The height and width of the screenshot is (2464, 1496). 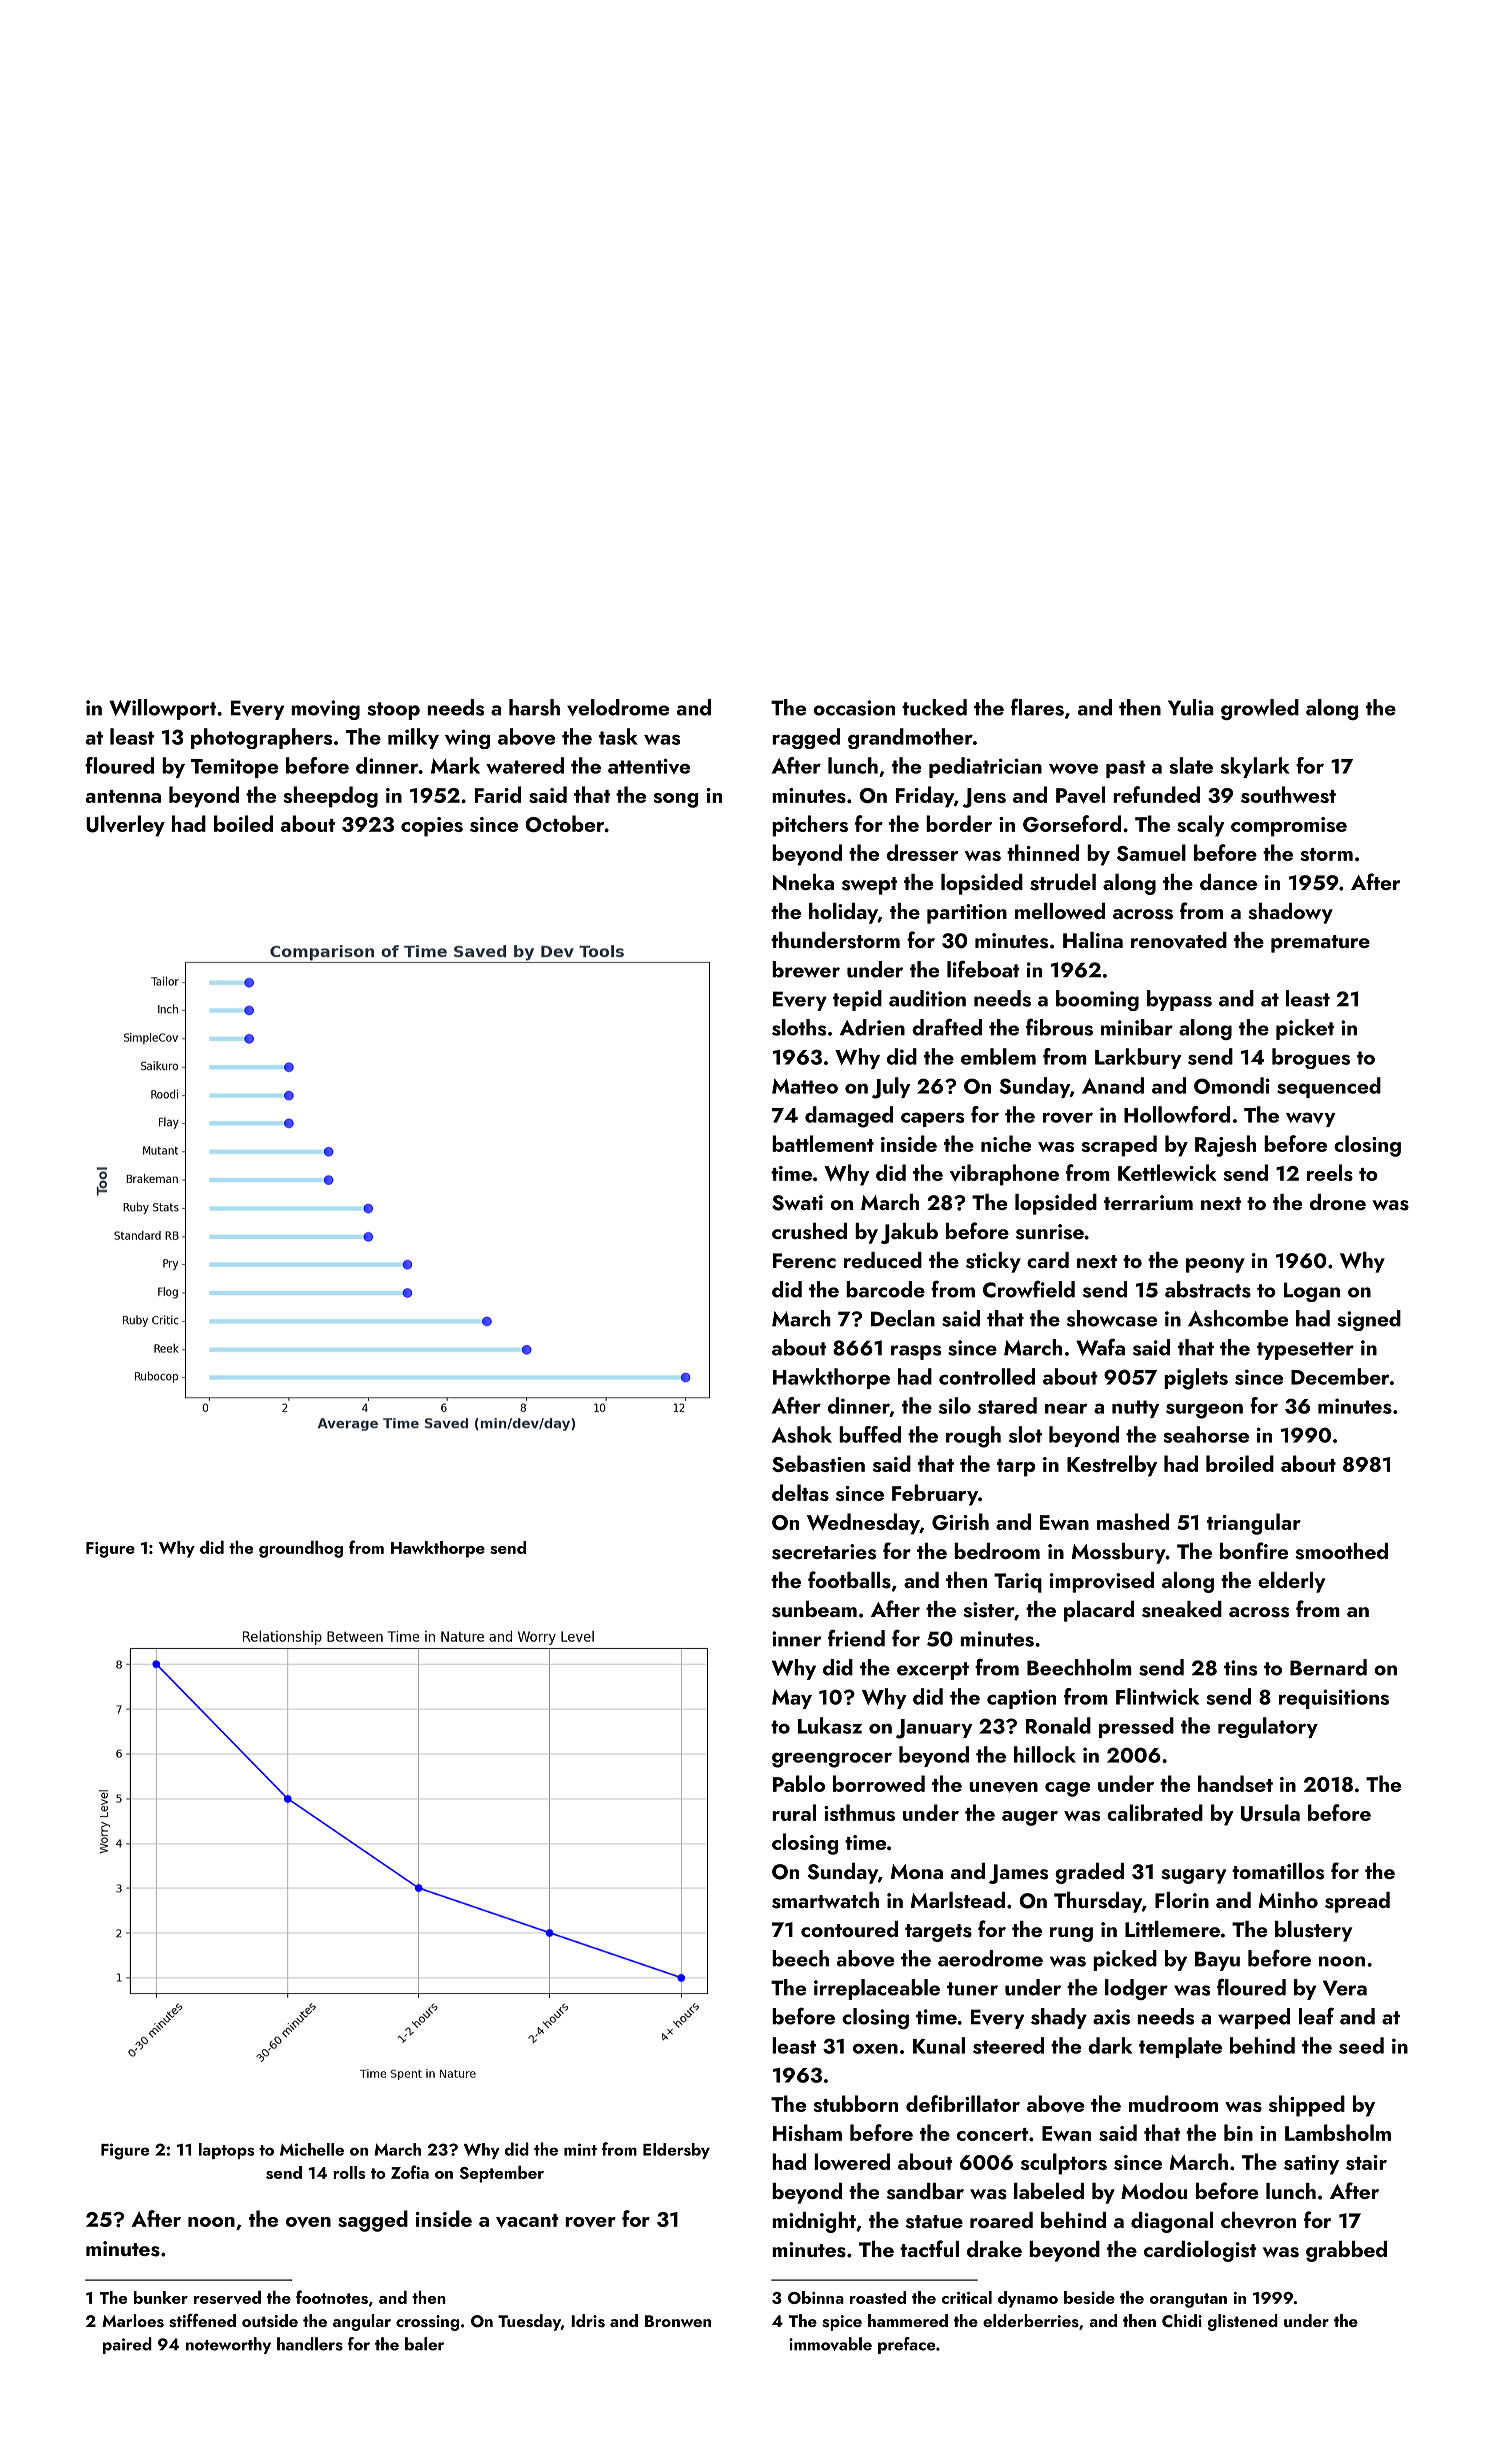 I want to click on baler, so click(x=424, y=2344).
